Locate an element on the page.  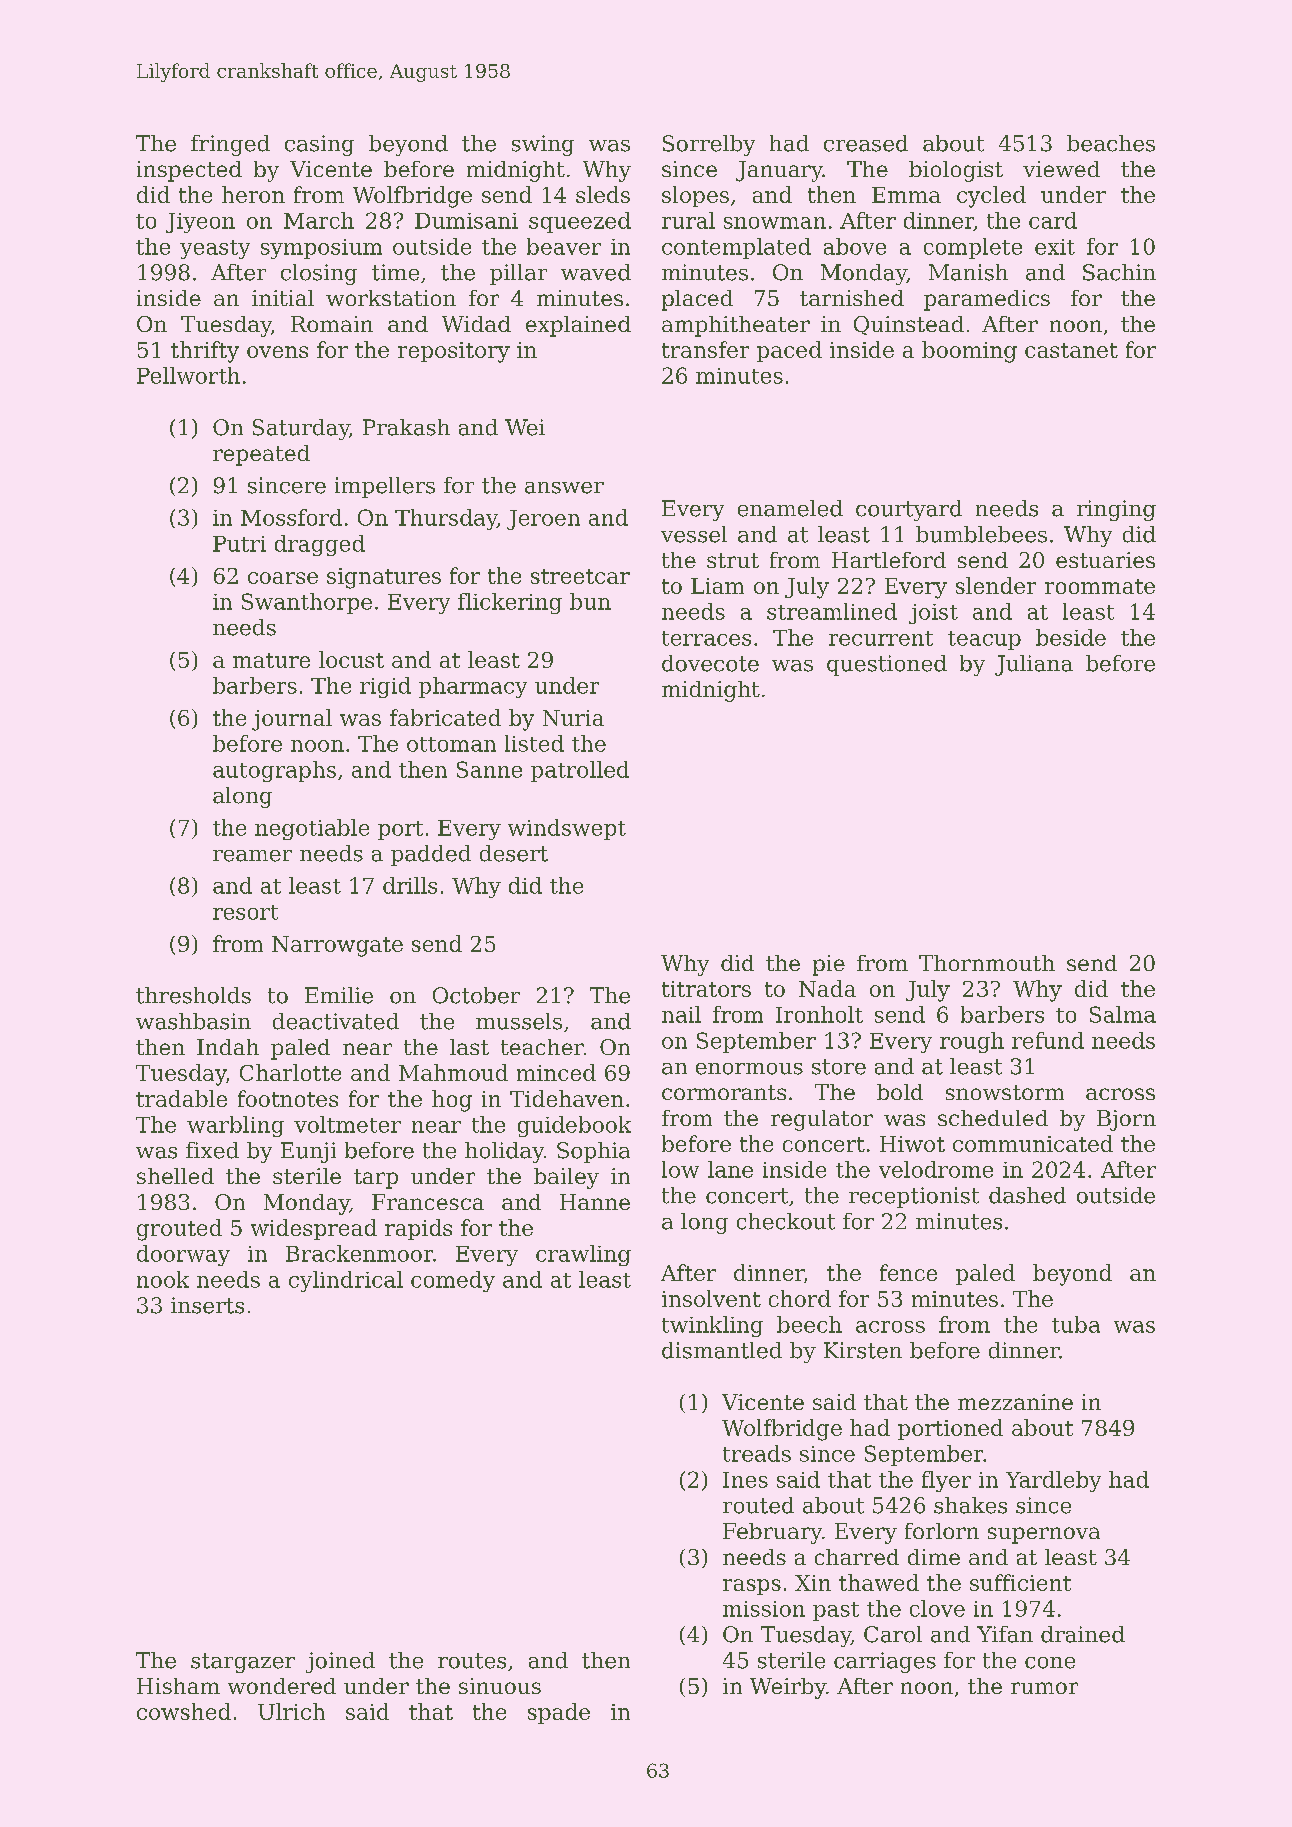
stargazer is located at coordinates (243, 1663).
